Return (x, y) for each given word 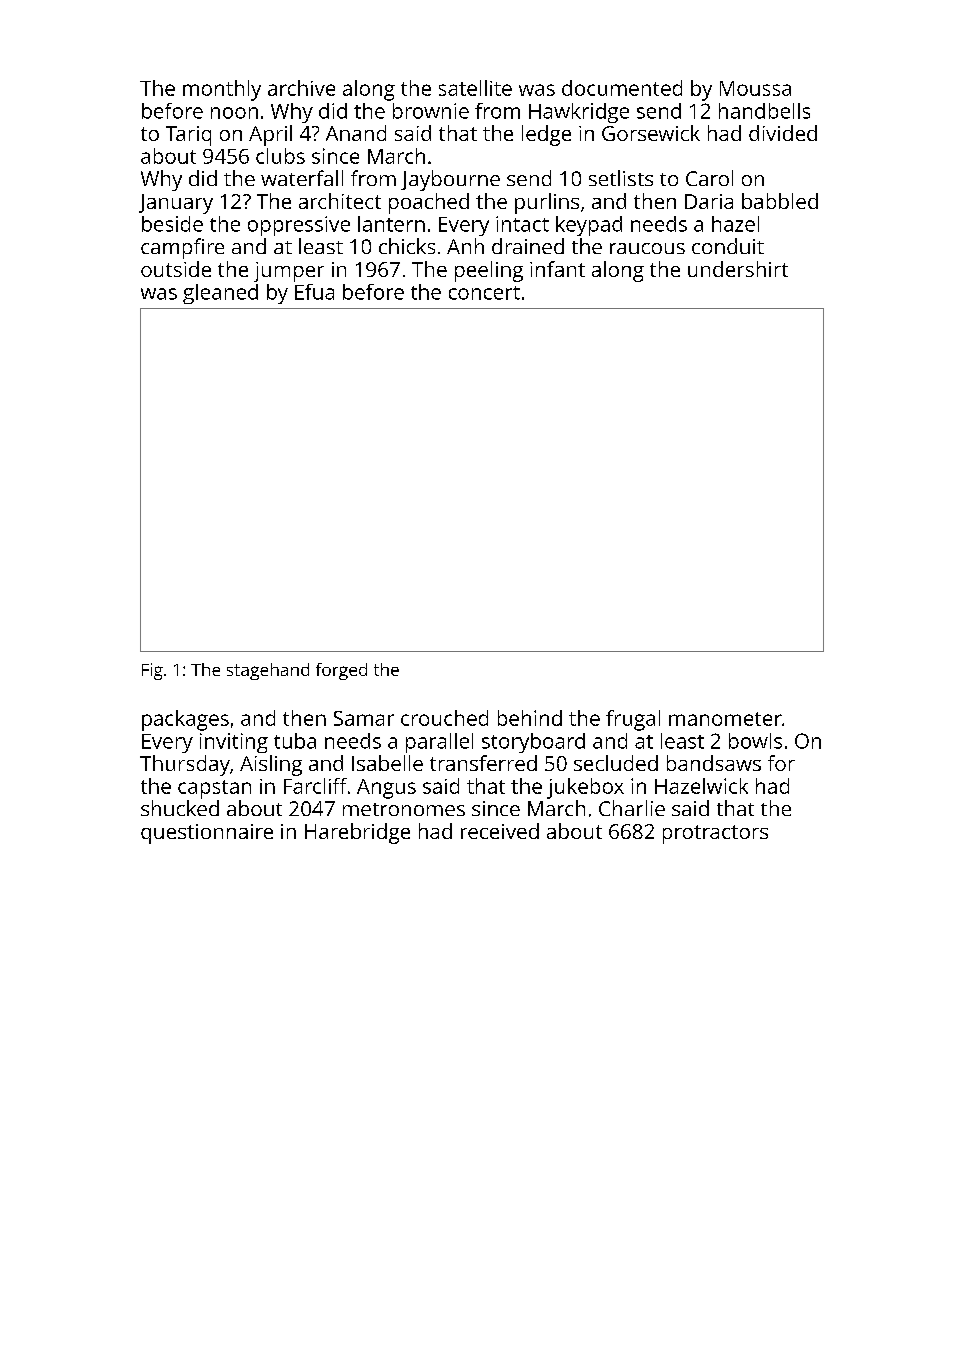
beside (172, 224)
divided (783, 133)
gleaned (220, 294)
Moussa (755, 88)
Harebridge (357, 833)
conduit (728, 246)
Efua (314, 292)
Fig (152, 671)
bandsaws (714, 763)
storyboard (533, 743)
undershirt (738, 269)
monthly (222, 90)
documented (622, 88)
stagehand (268, 671)
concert (484, 293)
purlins (547, 203)
